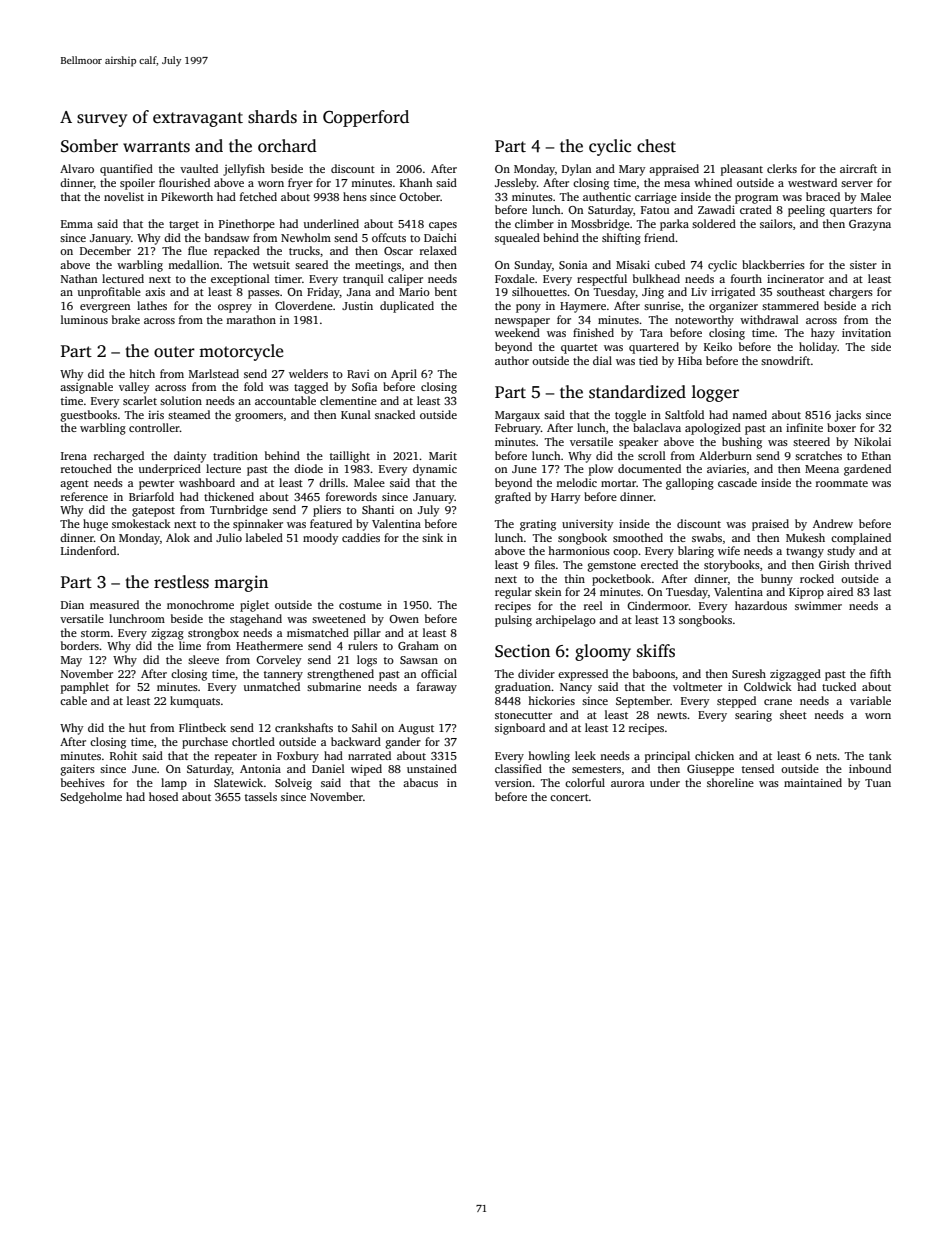  What do you see at coordinates (699, 292) in the screenshot?
I see `Liv` at bounding box center [699, 292].
